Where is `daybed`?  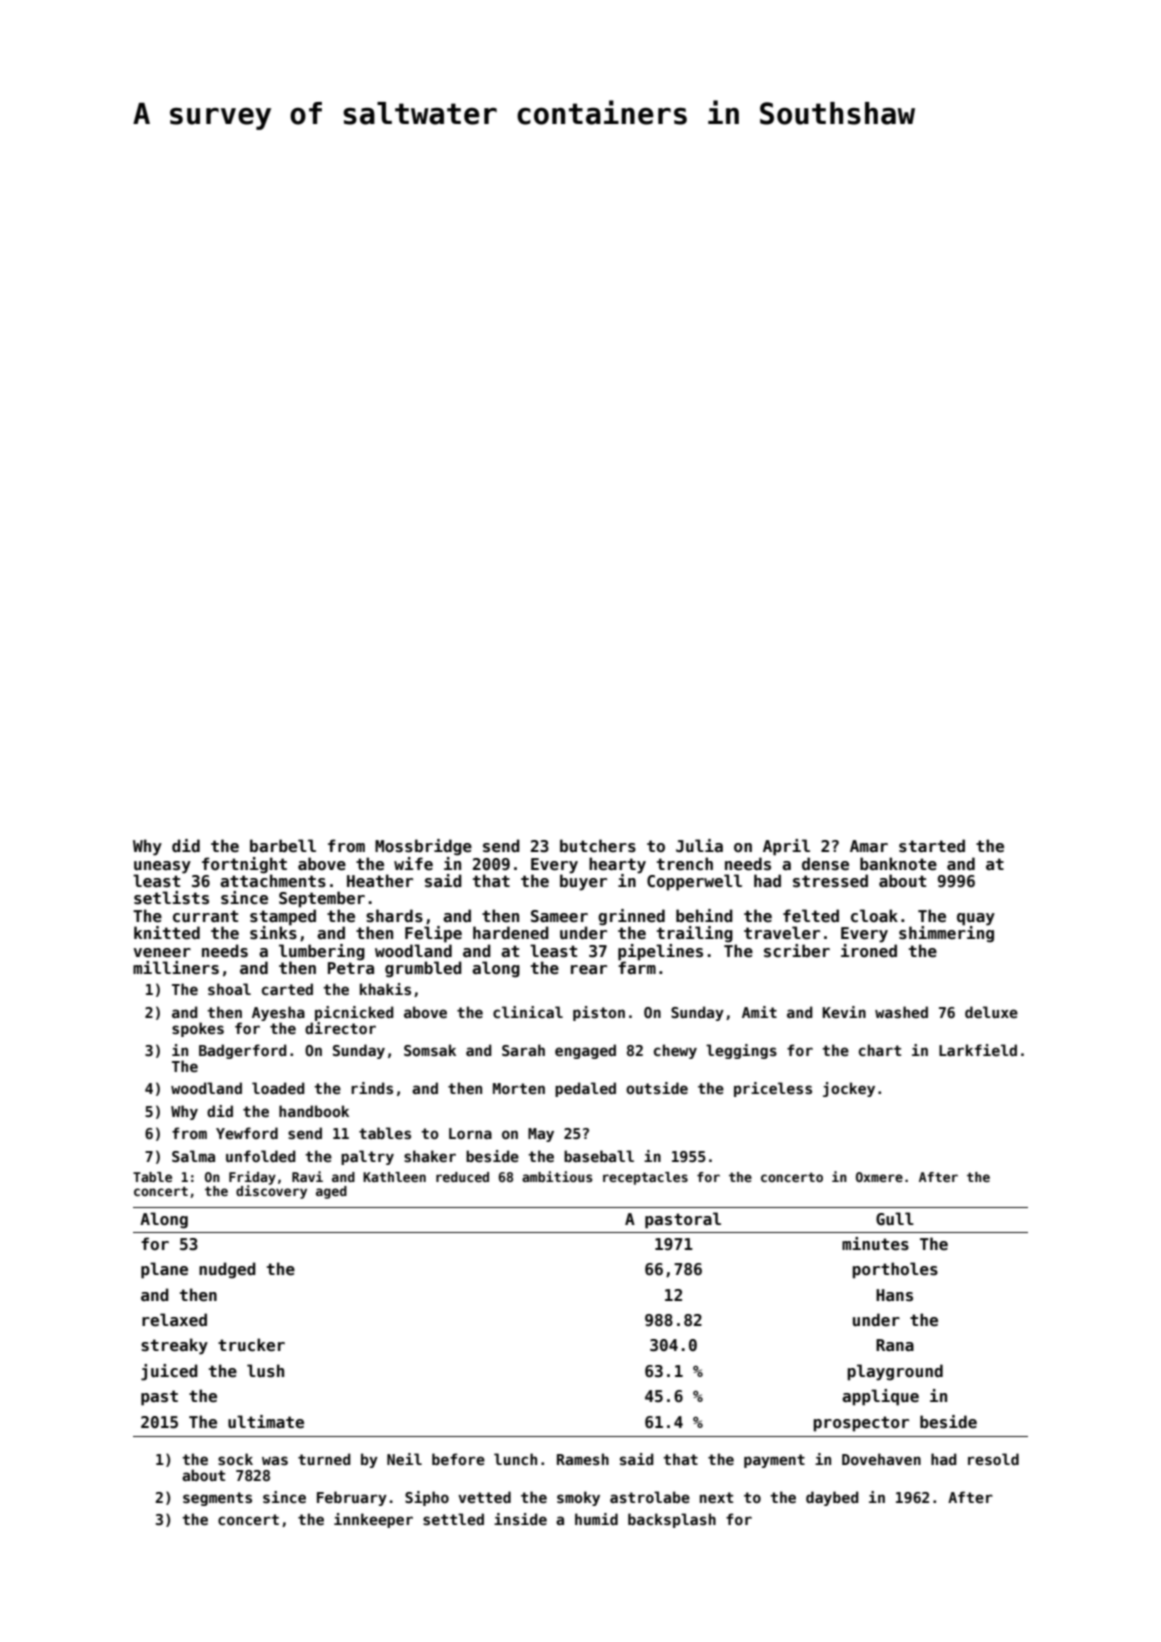 daybed is located at coordinates (832, 1498).
